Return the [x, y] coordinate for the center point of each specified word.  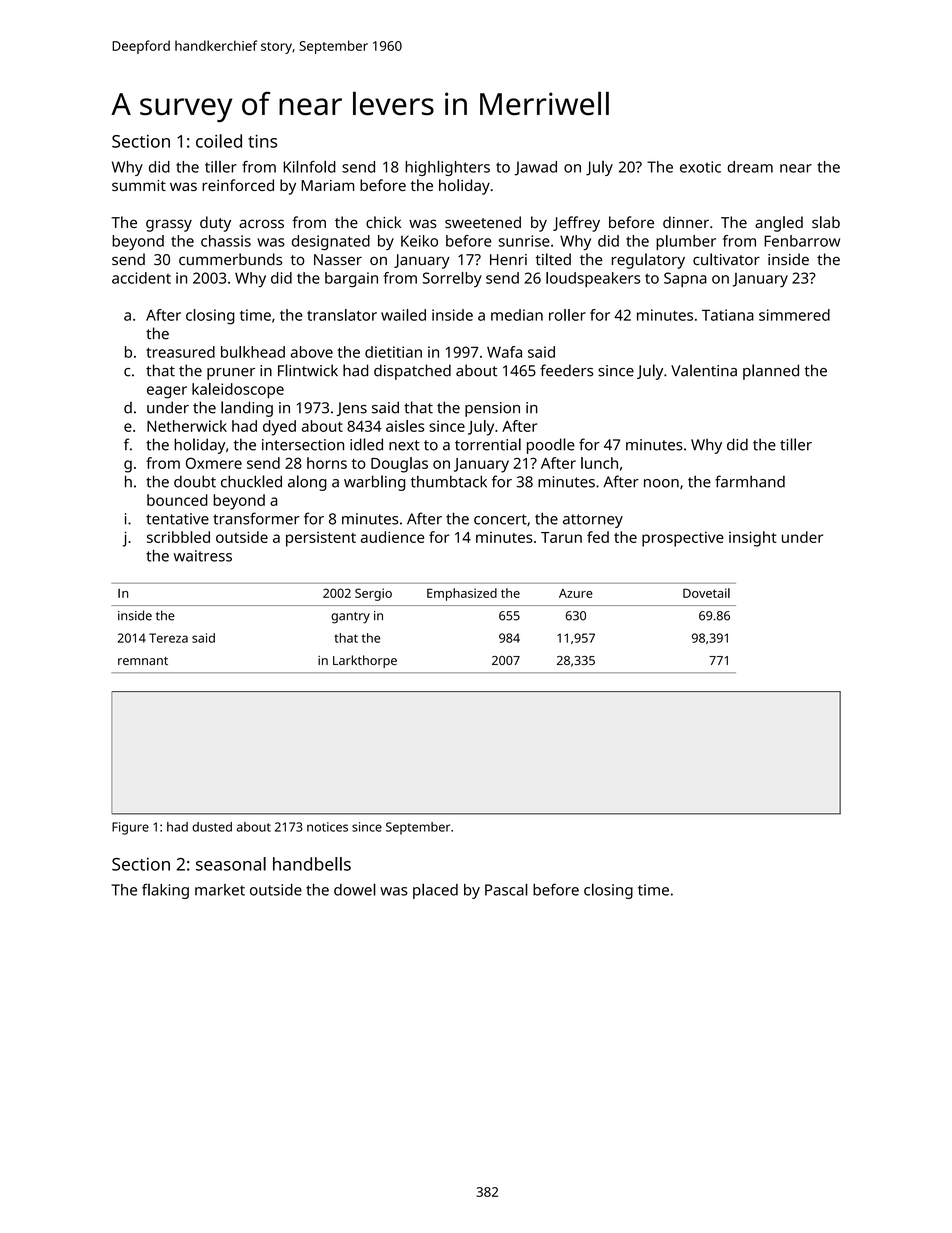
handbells [312, 864]
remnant [143, 661]
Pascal [506, 889]
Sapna [685, 279]
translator [342, 315]
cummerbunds [230, 259]
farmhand [750, 481]
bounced [177, 500]
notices [327, 827]
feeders [566, 370]
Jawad [535, 168]
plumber [686, 242]
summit [139, 185]
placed [435, 891]
